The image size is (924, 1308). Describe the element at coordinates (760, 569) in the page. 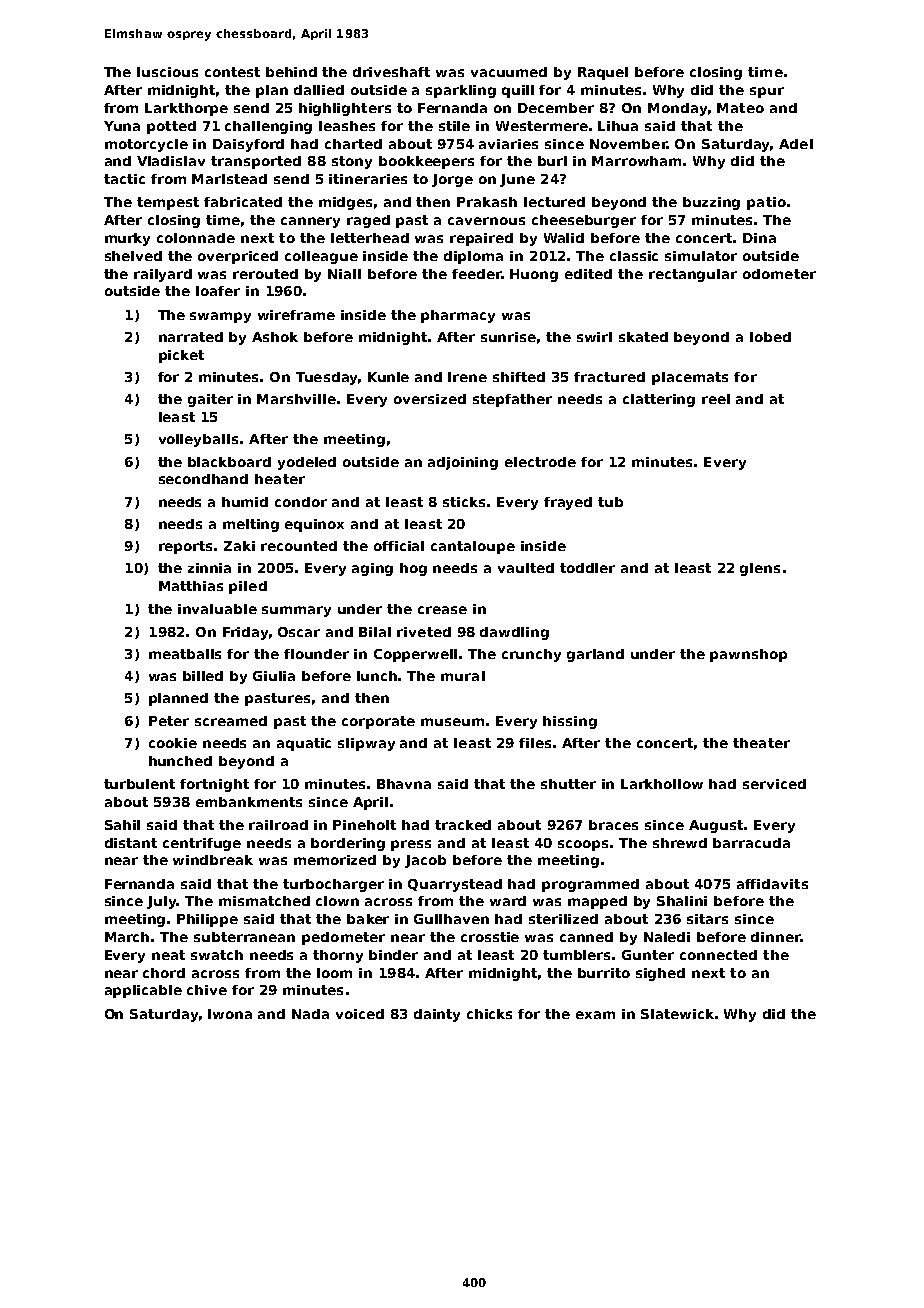

I see `glens` at that location.
